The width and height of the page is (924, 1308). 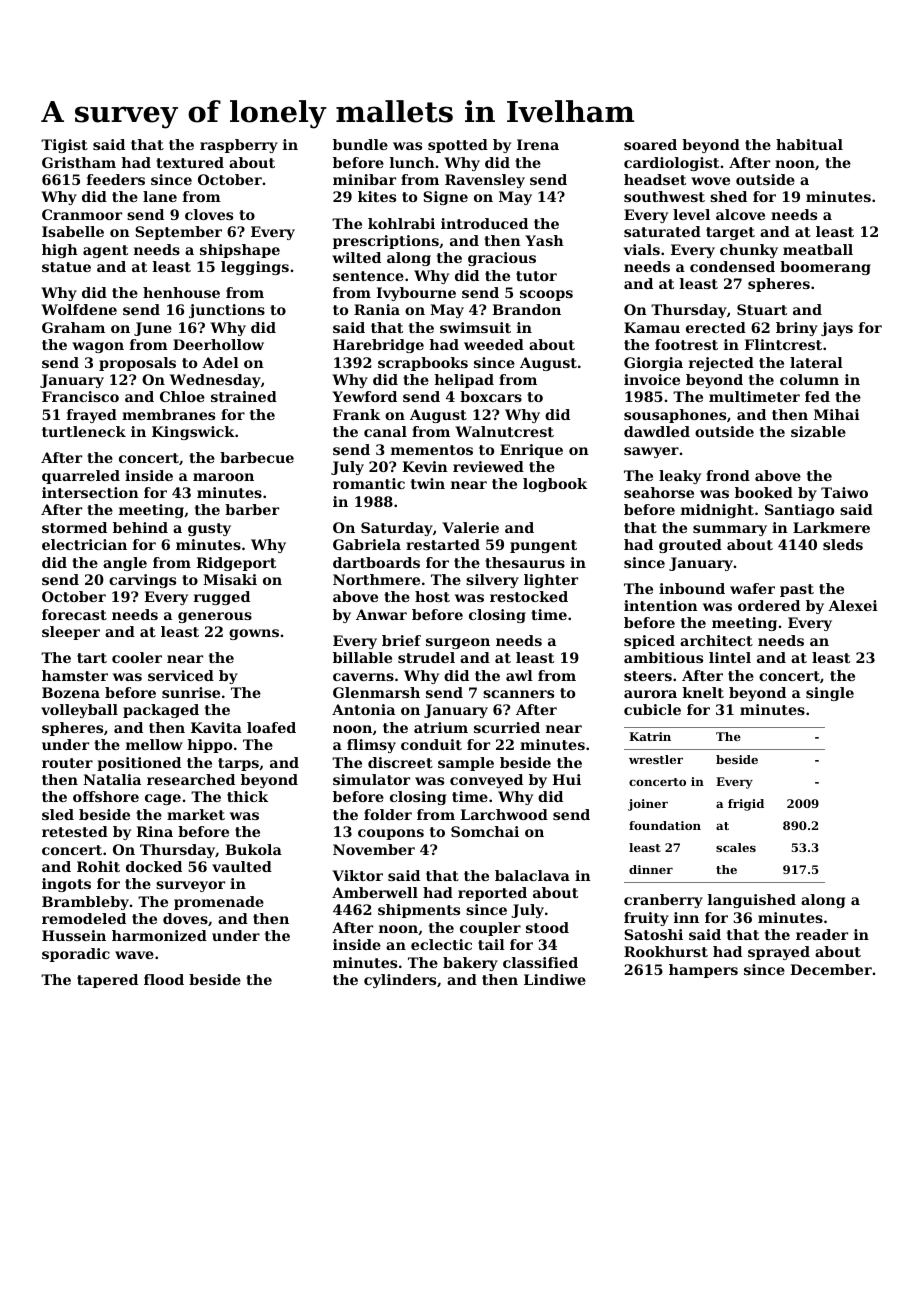 What do you see at coordinates (809, 144) in the page?
I see `habitual` at bounding box center [809, 144].
